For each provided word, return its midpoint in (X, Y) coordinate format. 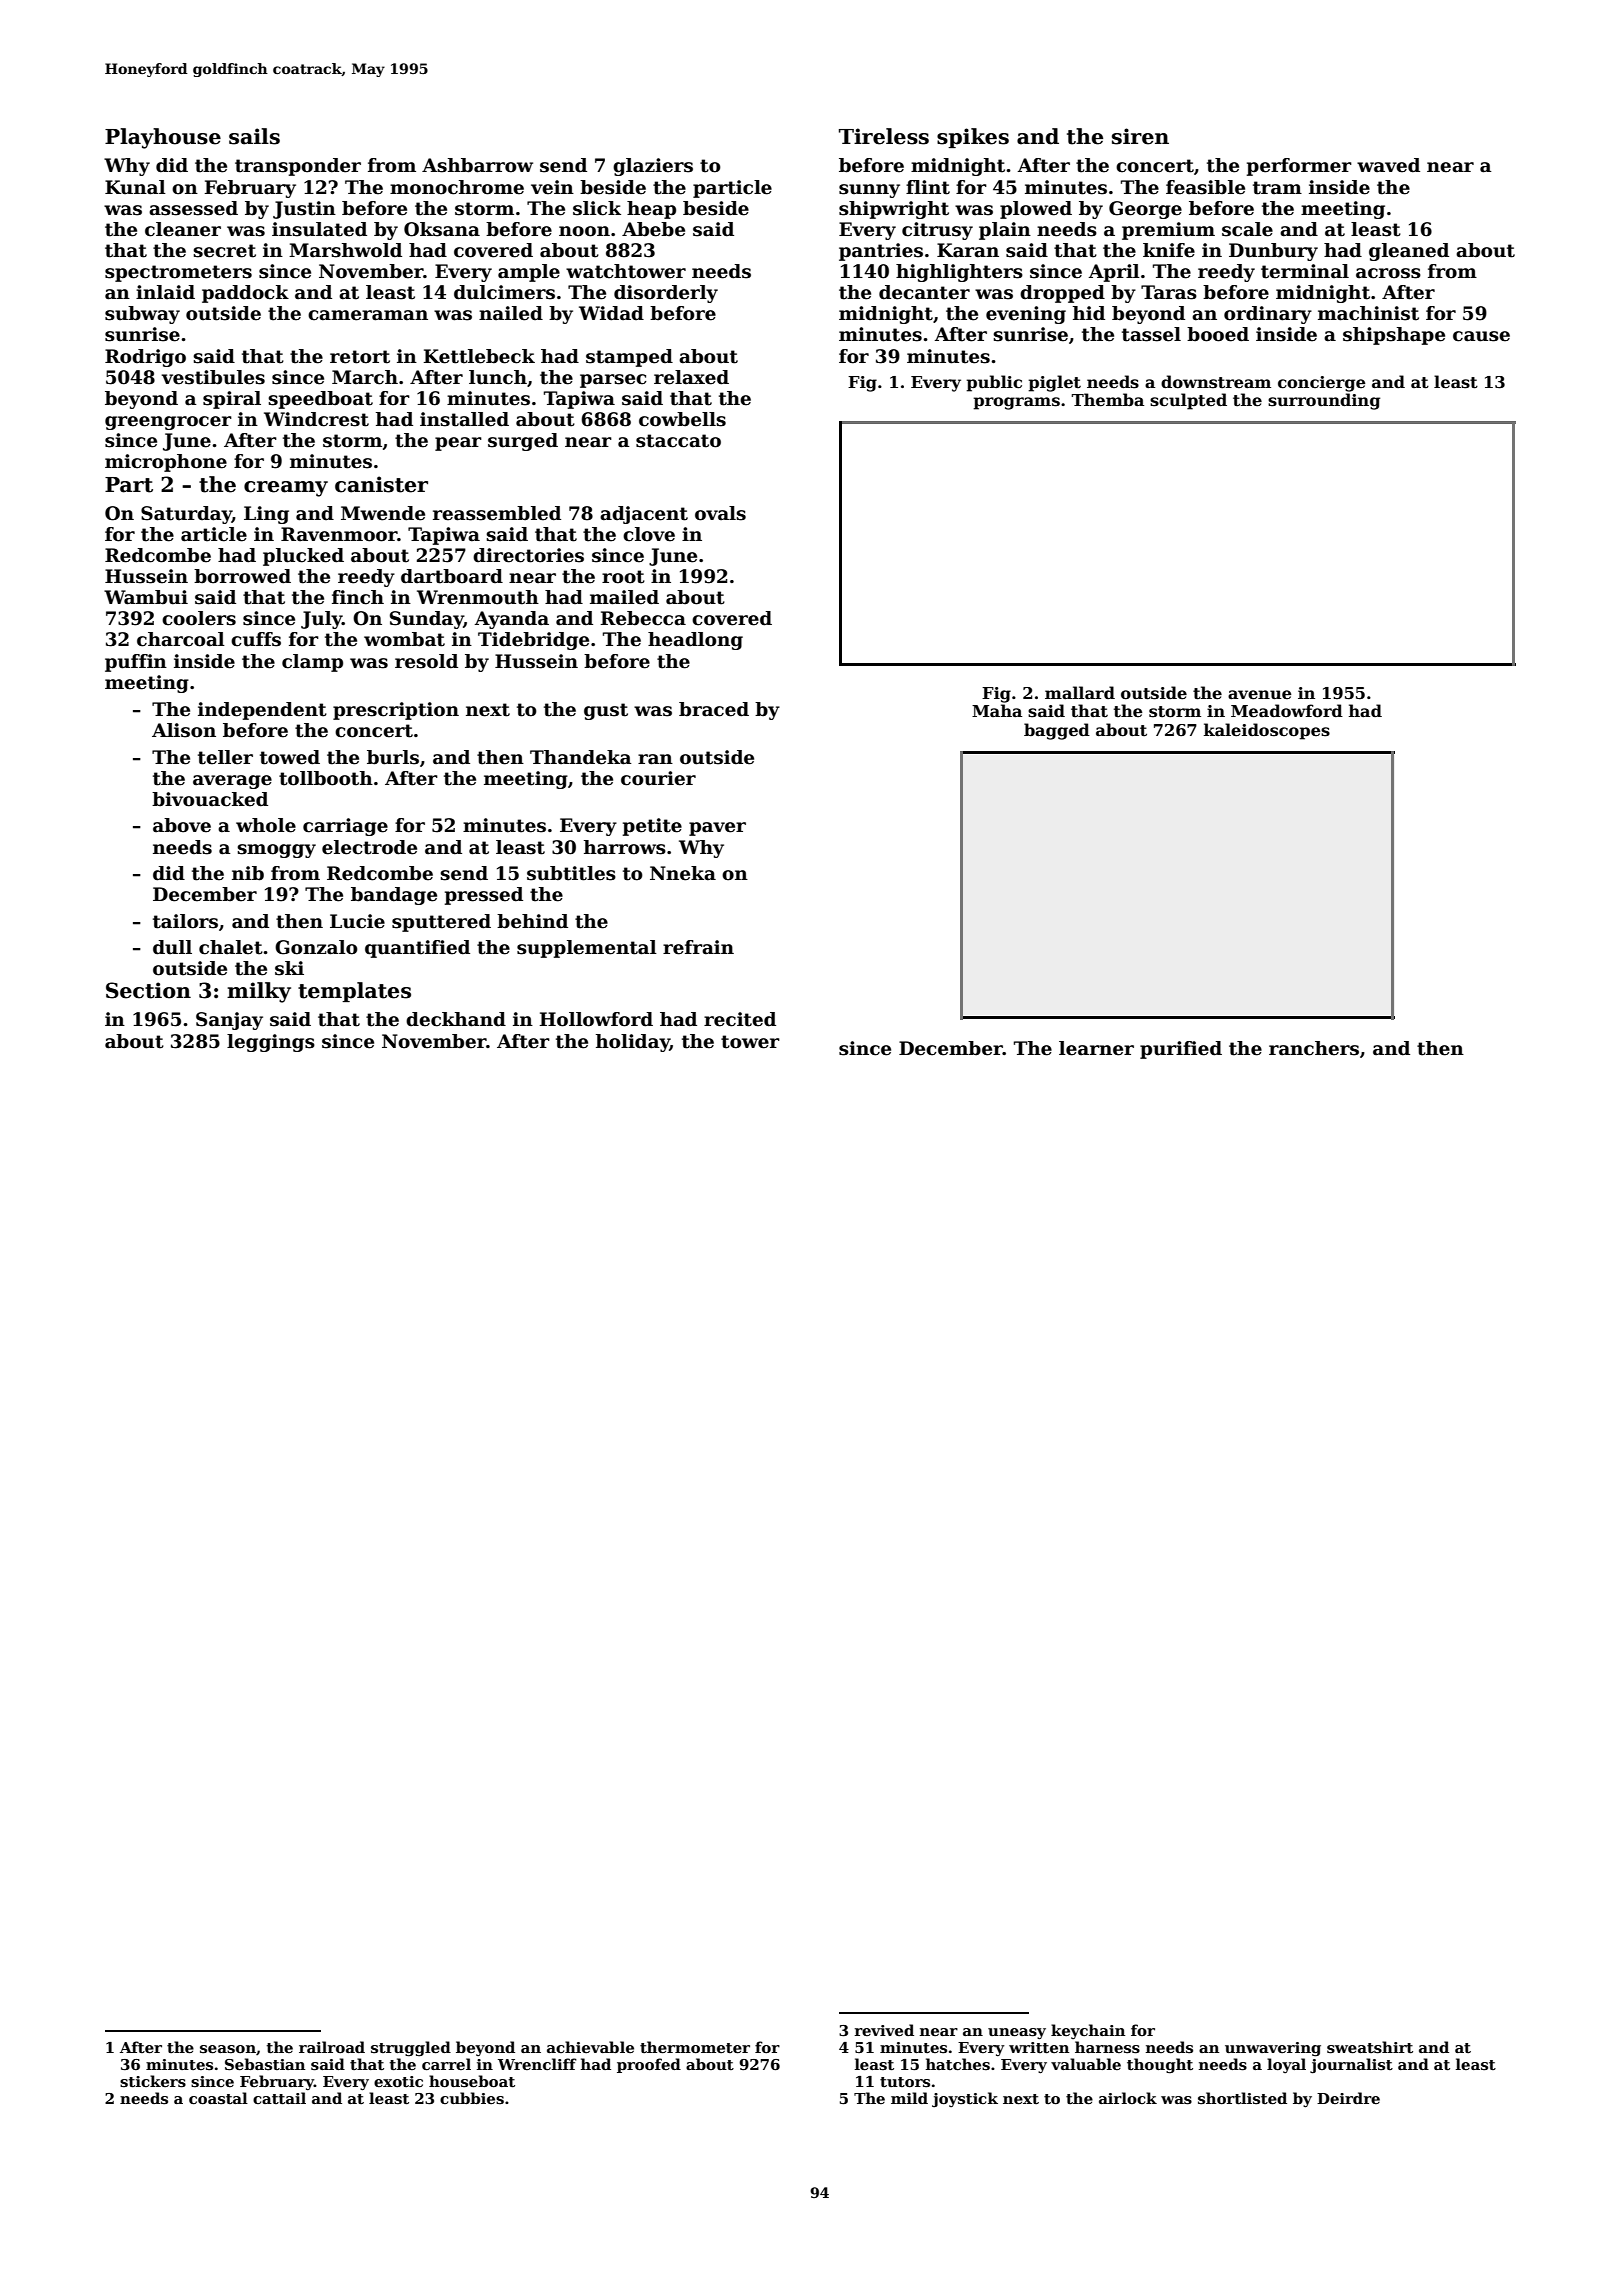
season (228, 2049)
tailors (185, 921)
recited (740, 1019)
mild (909, 2098)
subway (142, 315)
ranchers (1314, 1048)
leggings (271, 1043)
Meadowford (1287, 711)
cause (1481, 336)
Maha (997, 710)
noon (584, 231)
